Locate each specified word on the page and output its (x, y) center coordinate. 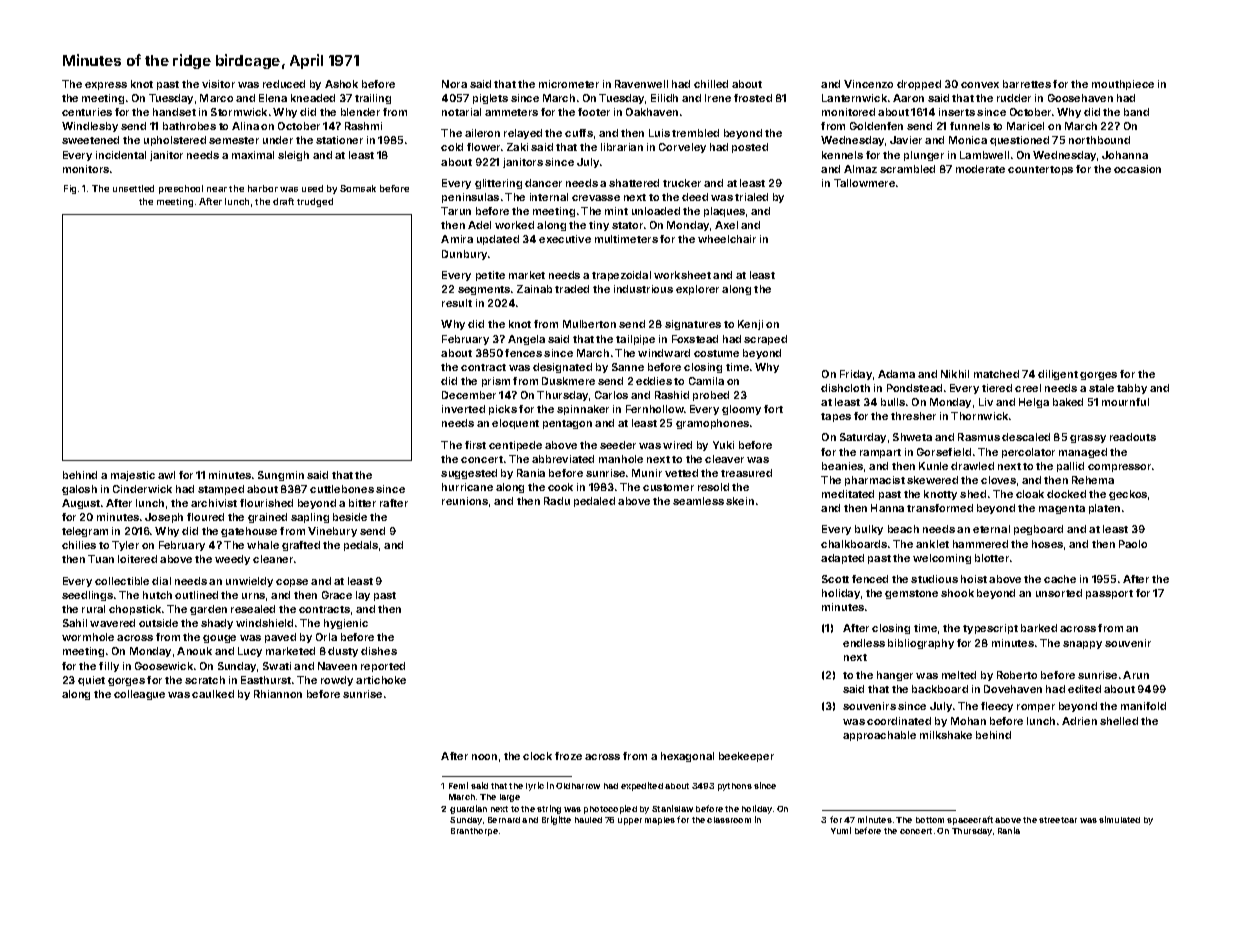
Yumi (841, 830)
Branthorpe (474, 832)
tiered (997, 388)
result (457, 303)
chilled (711, 84)
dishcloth (845, 388)
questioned (1019, 141)
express (106, 86)
